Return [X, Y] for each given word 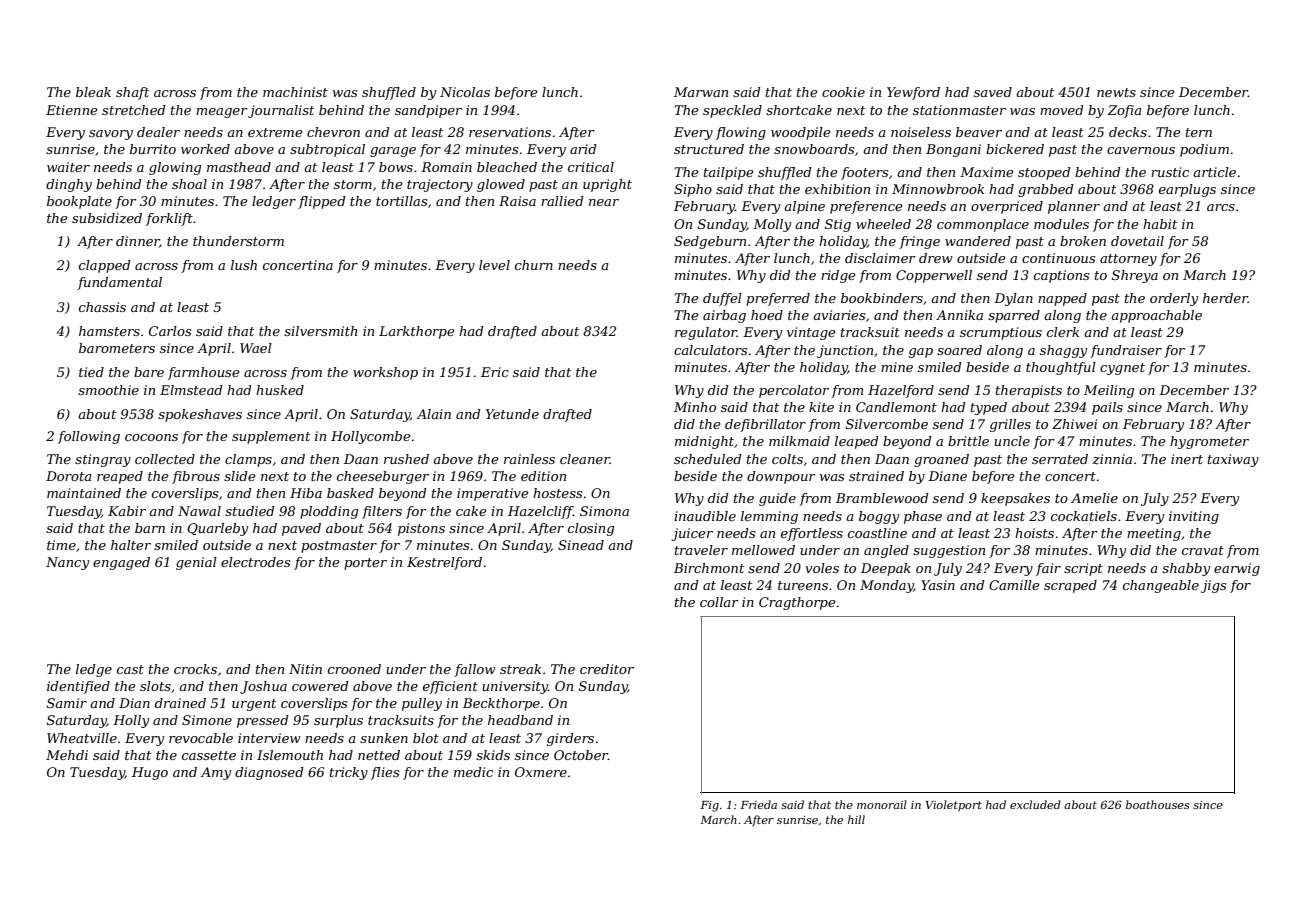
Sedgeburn [710, 242]
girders [570, 739]
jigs [1213, 586]
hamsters [109, 331]
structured [709, 149]
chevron [333, 132]
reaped [120, 477]
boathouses [1157, 804]
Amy [216, 773]
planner [1074, 207]
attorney [1128, 260]
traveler [701, 550]
